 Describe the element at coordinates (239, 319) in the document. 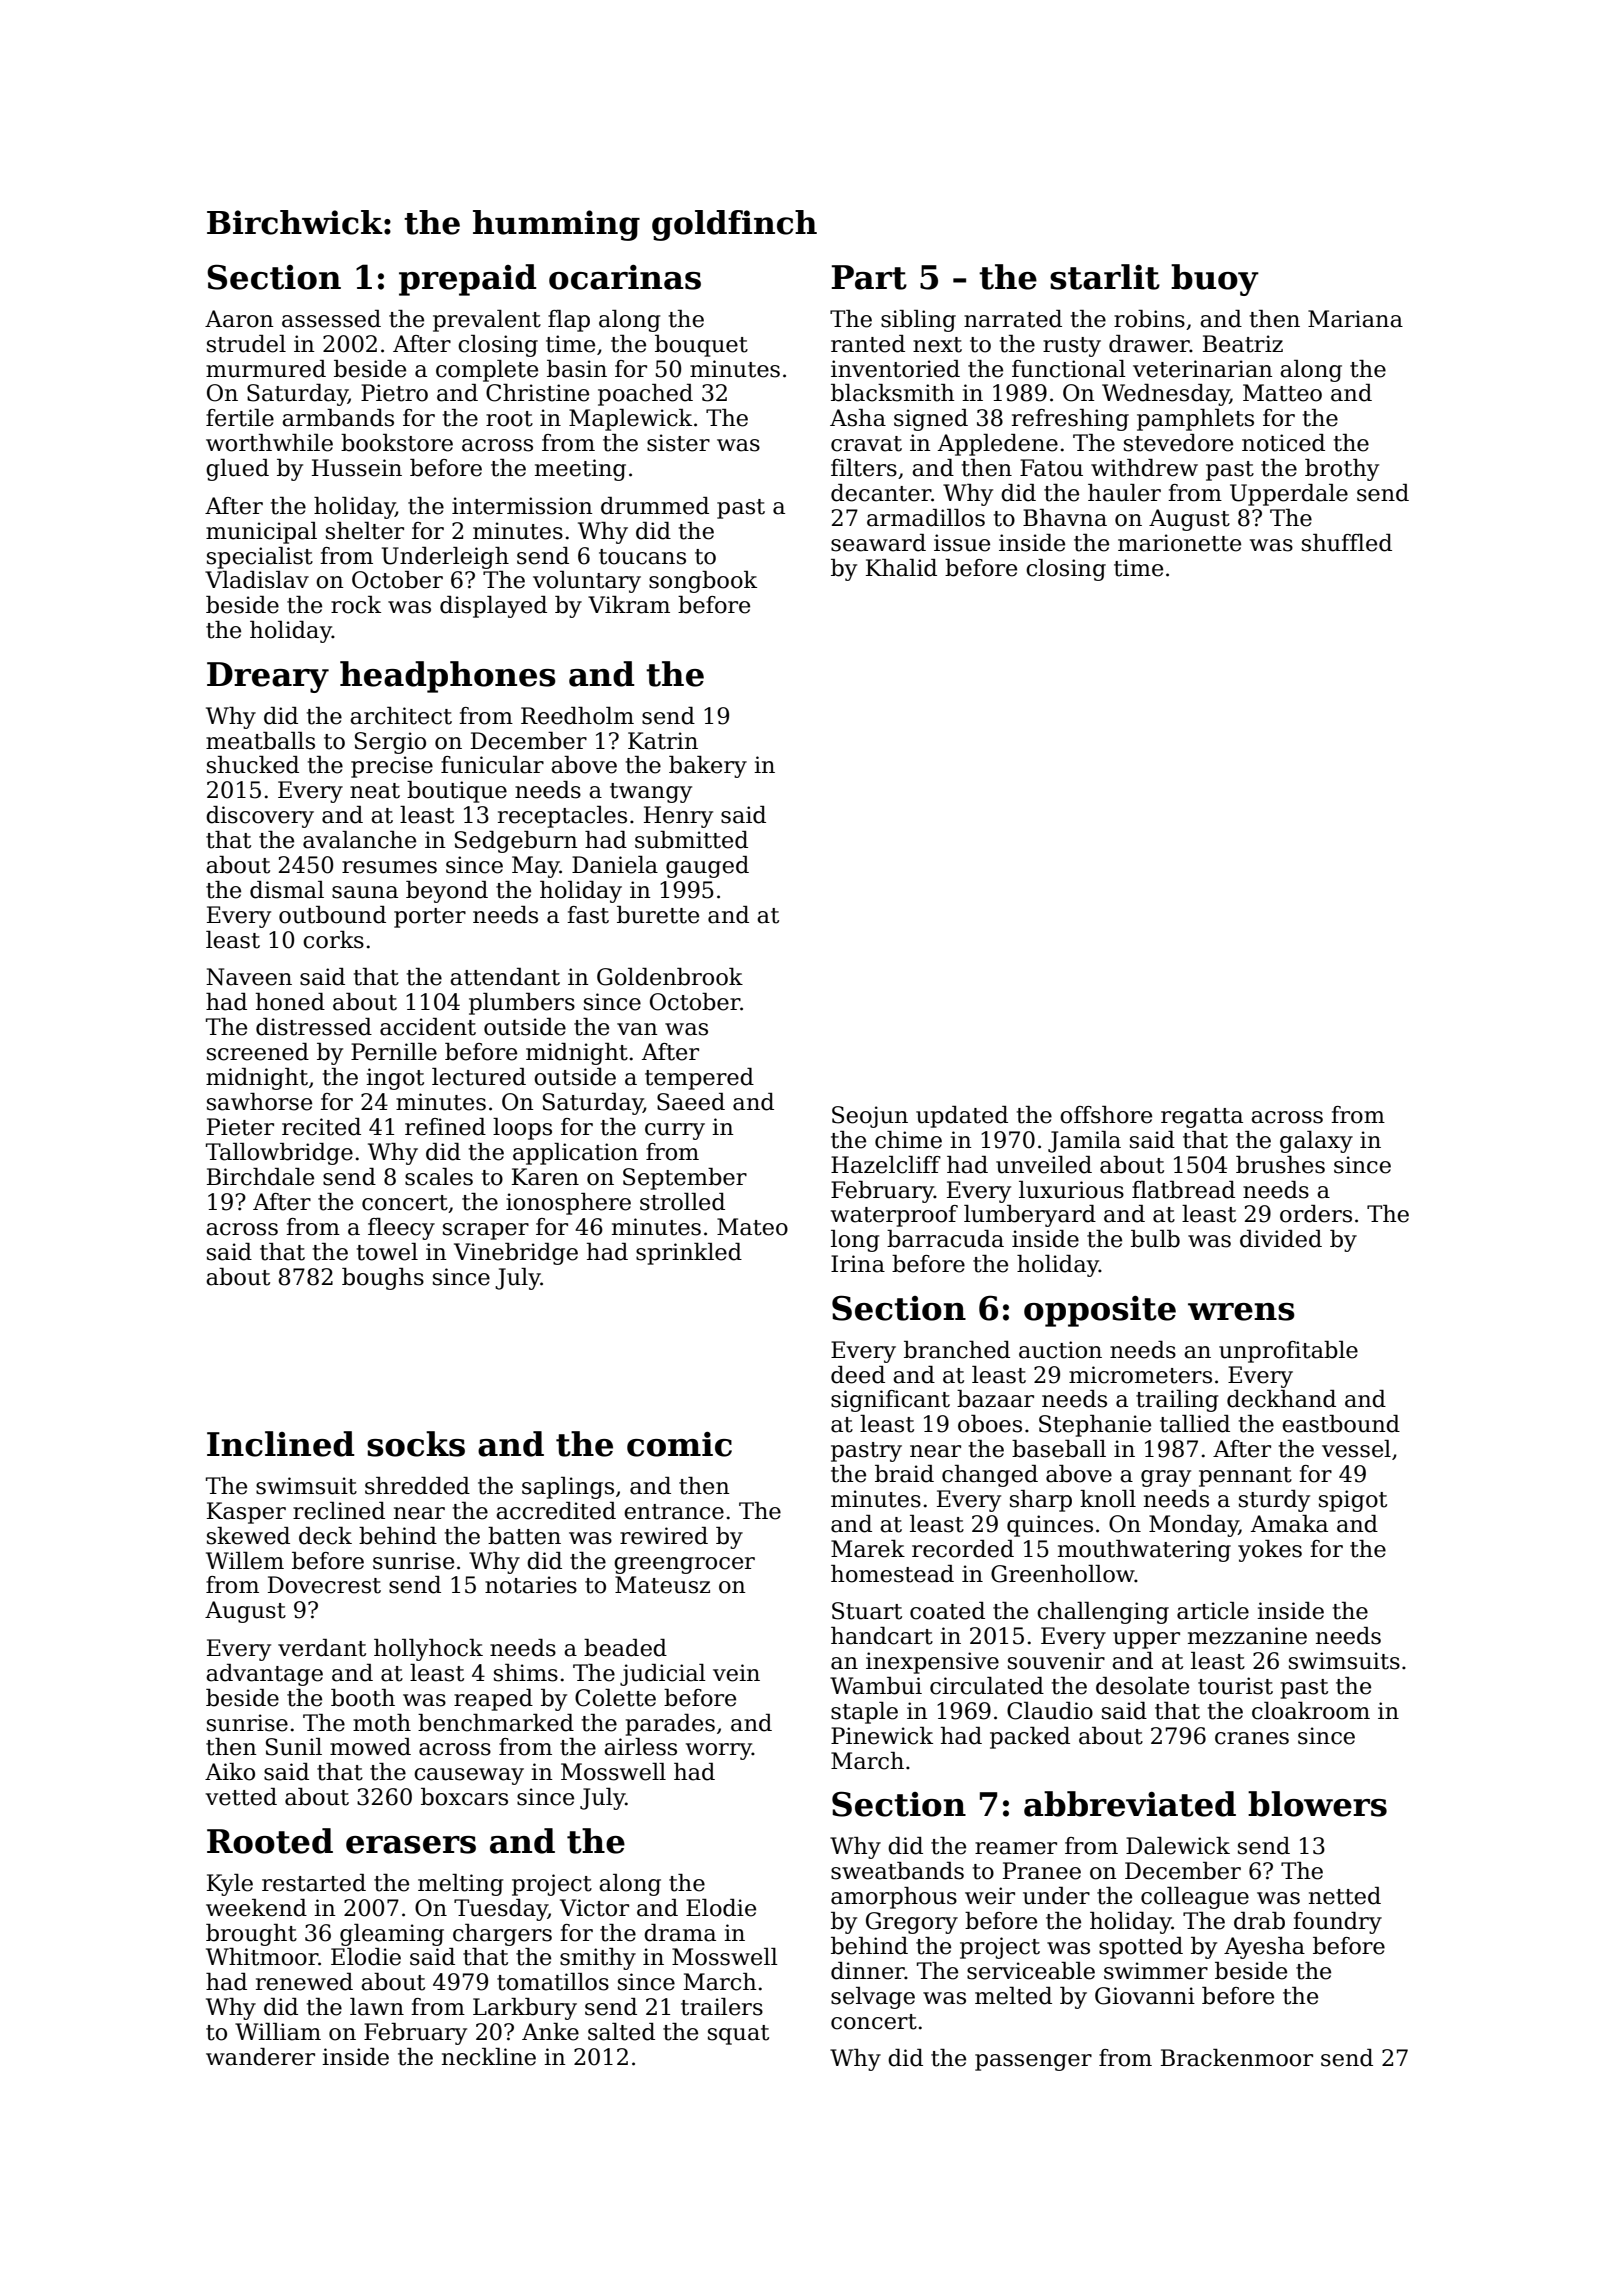

I see `Aaron` at that location.
